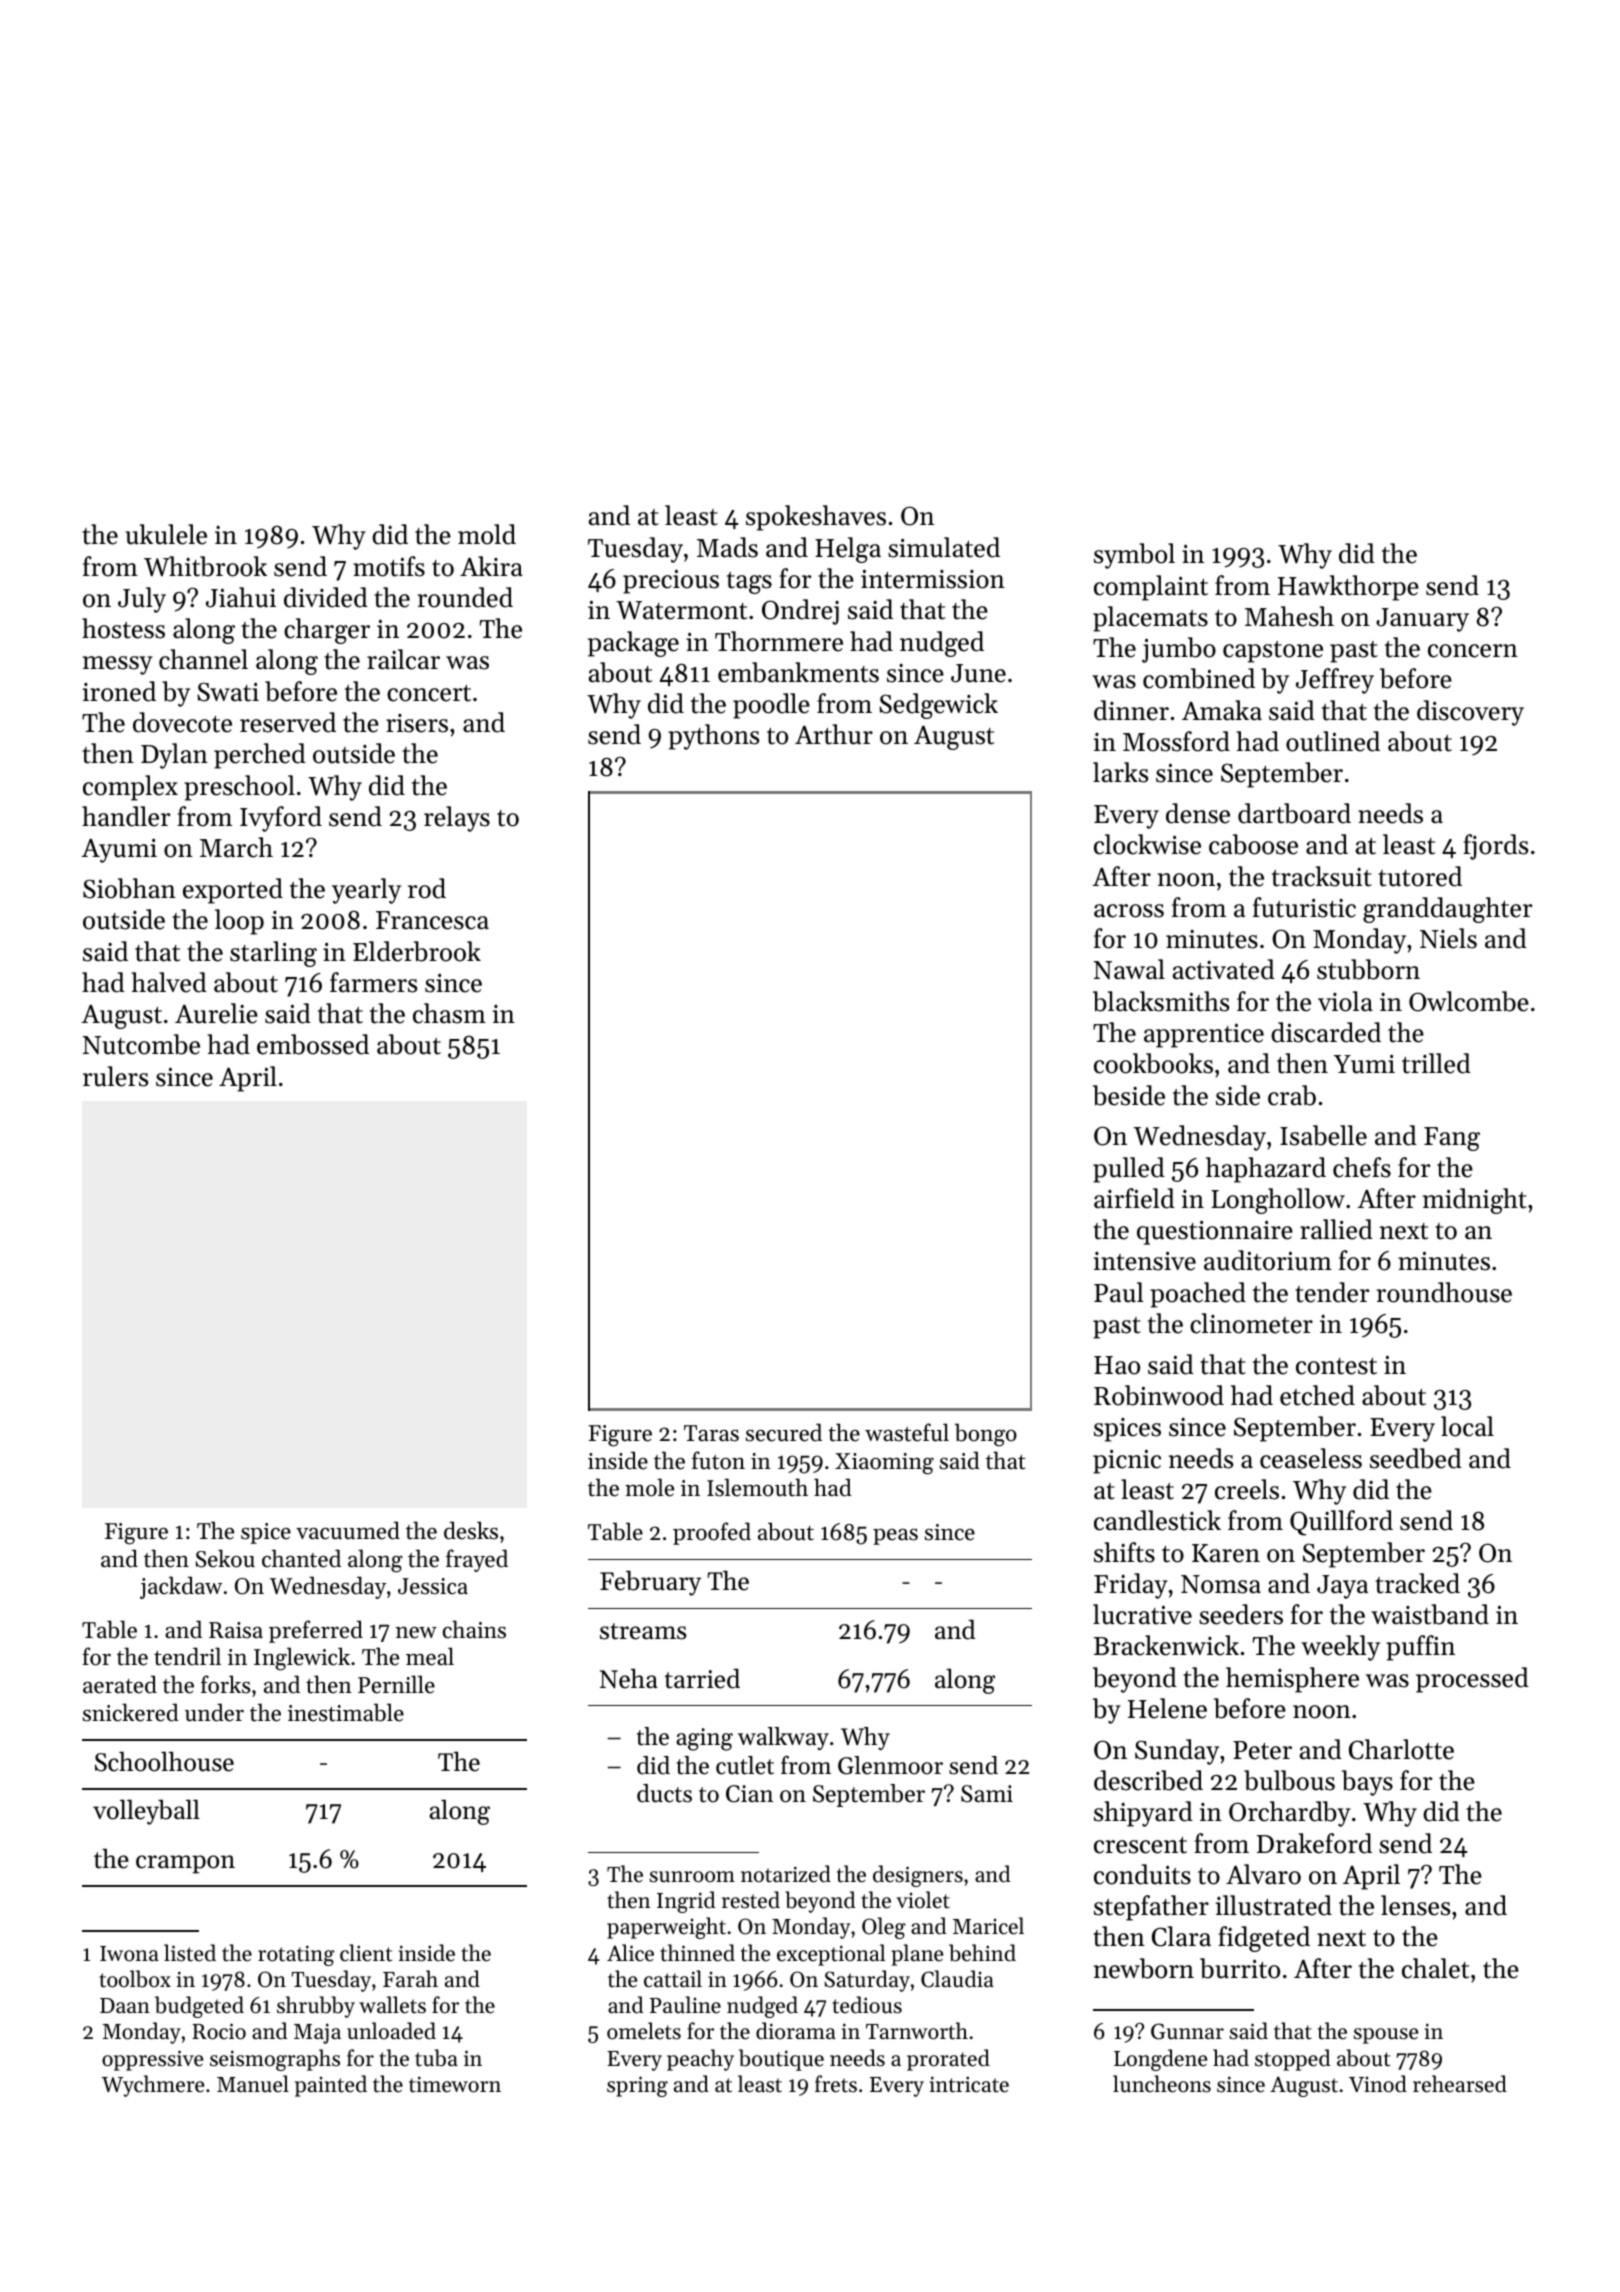 This screenshot has height=2292, width=1620. Describe the element at coordinates (749, 1794) in the screenshot. I see `Cian` at that location.
